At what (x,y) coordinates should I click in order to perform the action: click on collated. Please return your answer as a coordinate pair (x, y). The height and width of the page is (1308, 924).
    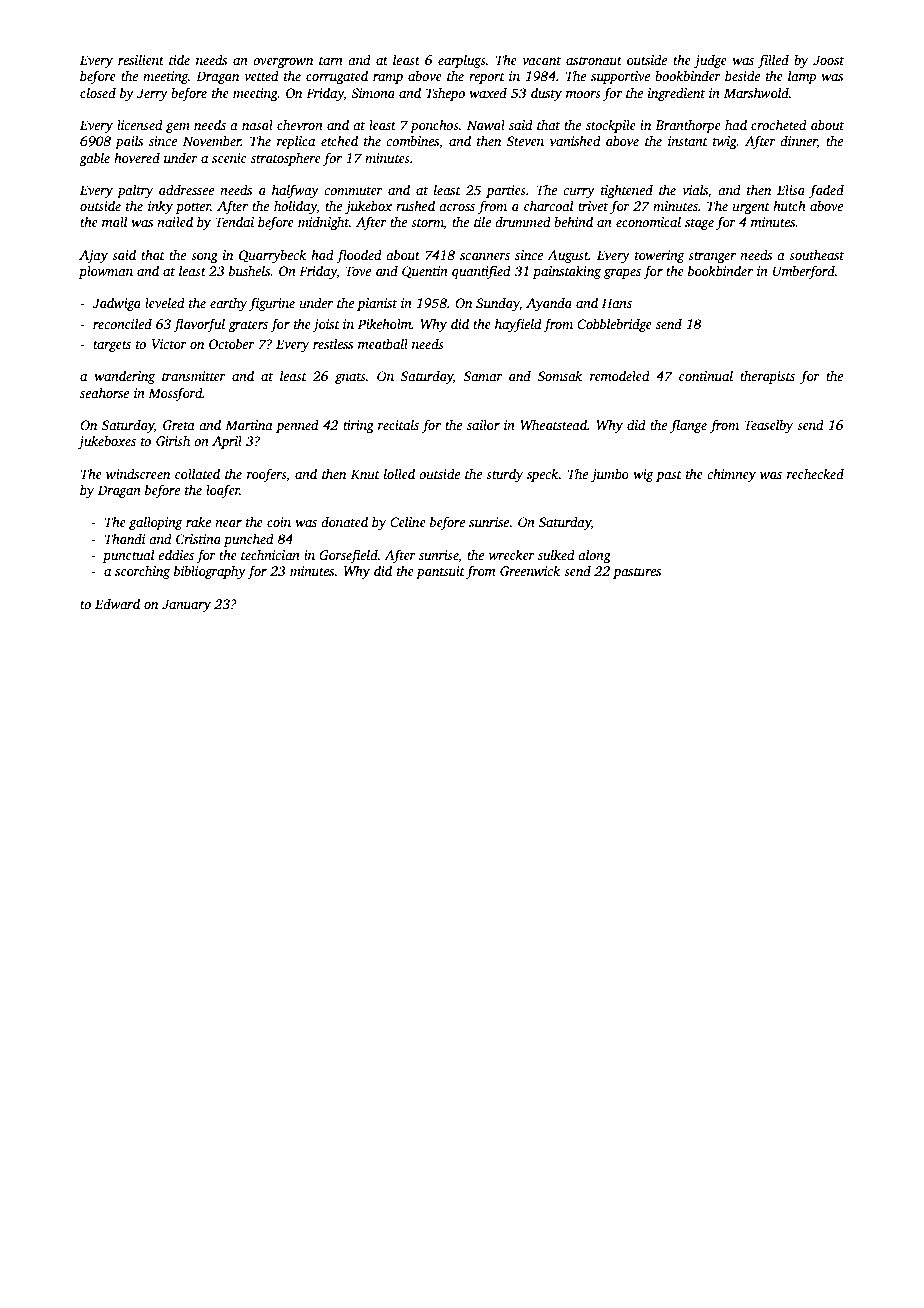
    Looking at the image, I should click on (197, 473).
